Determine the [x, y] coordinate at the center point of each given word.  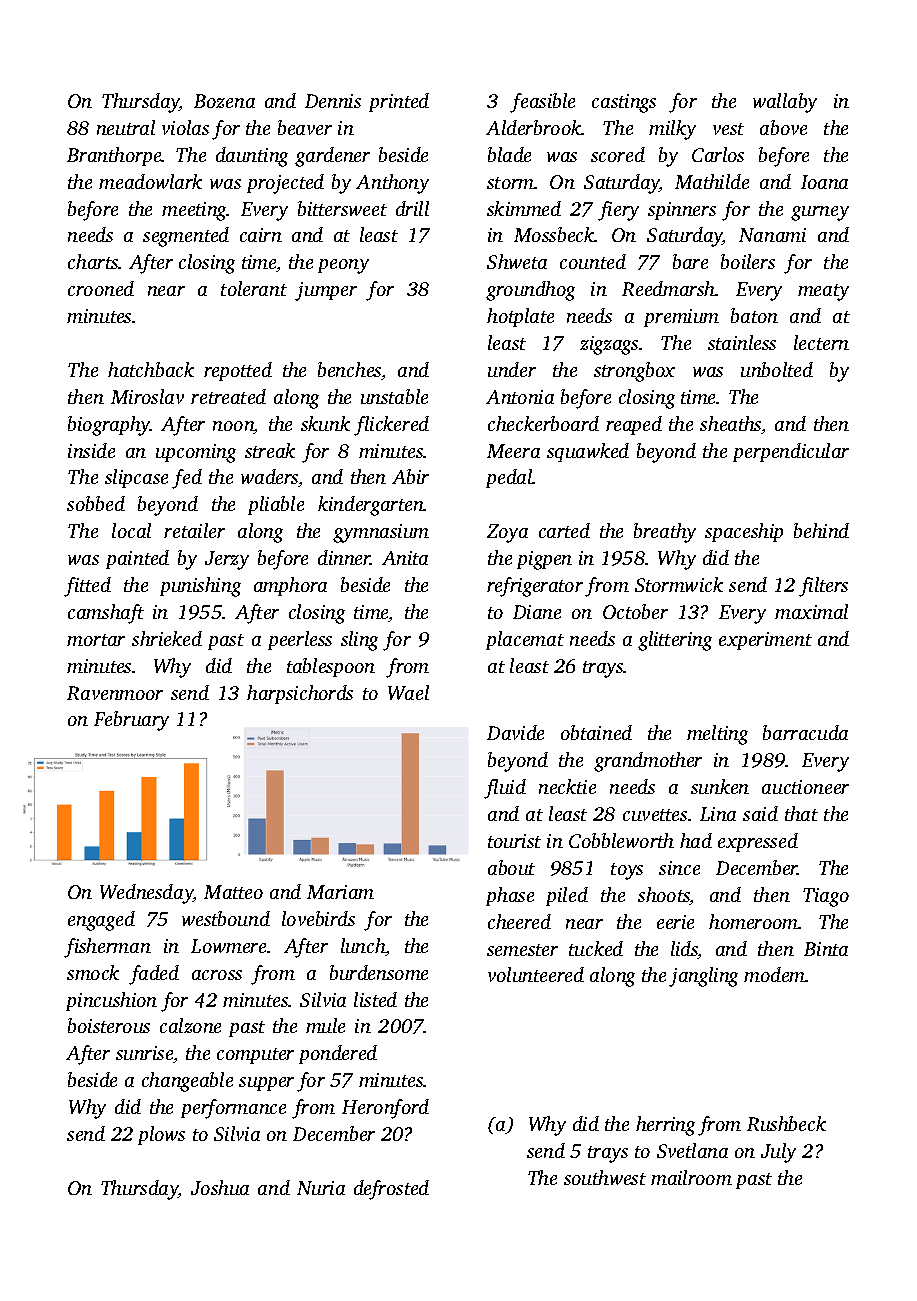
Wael [408, 692]
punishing [200, 587]
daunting [252, 157]
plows [161, 1135]
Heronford [385, 1109]
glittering [675, 641]
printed [399, 102]
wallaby [785, 103]
